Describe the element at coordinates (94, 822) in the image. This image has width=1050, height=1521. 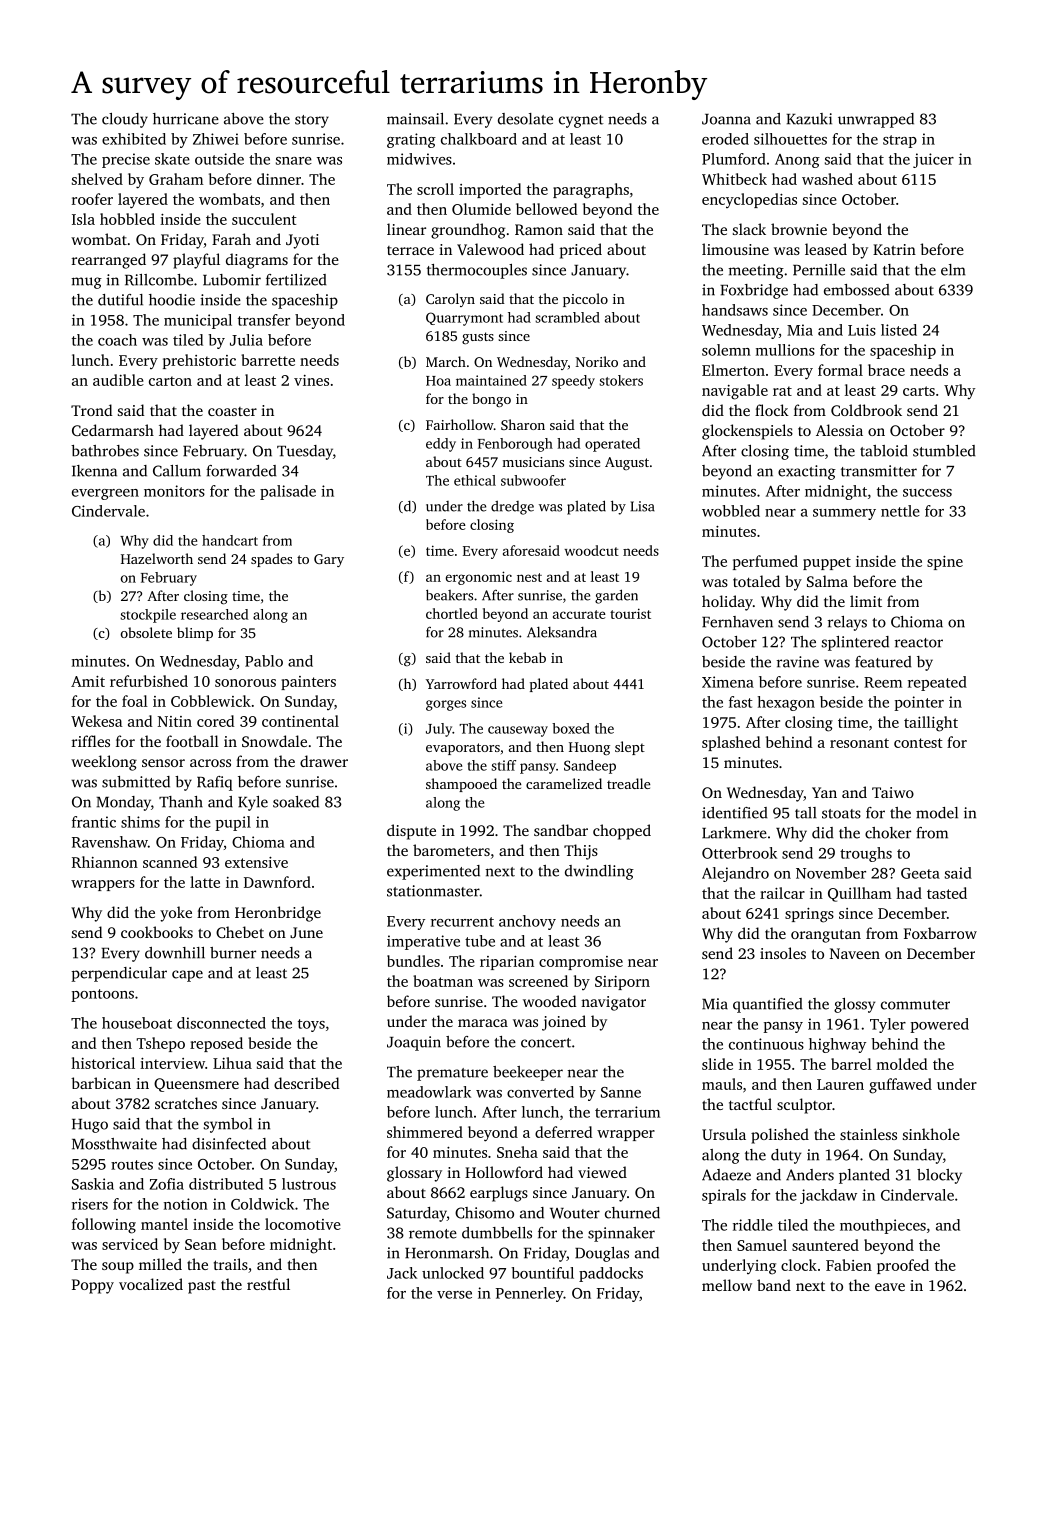
I see `frantic` at that location.
